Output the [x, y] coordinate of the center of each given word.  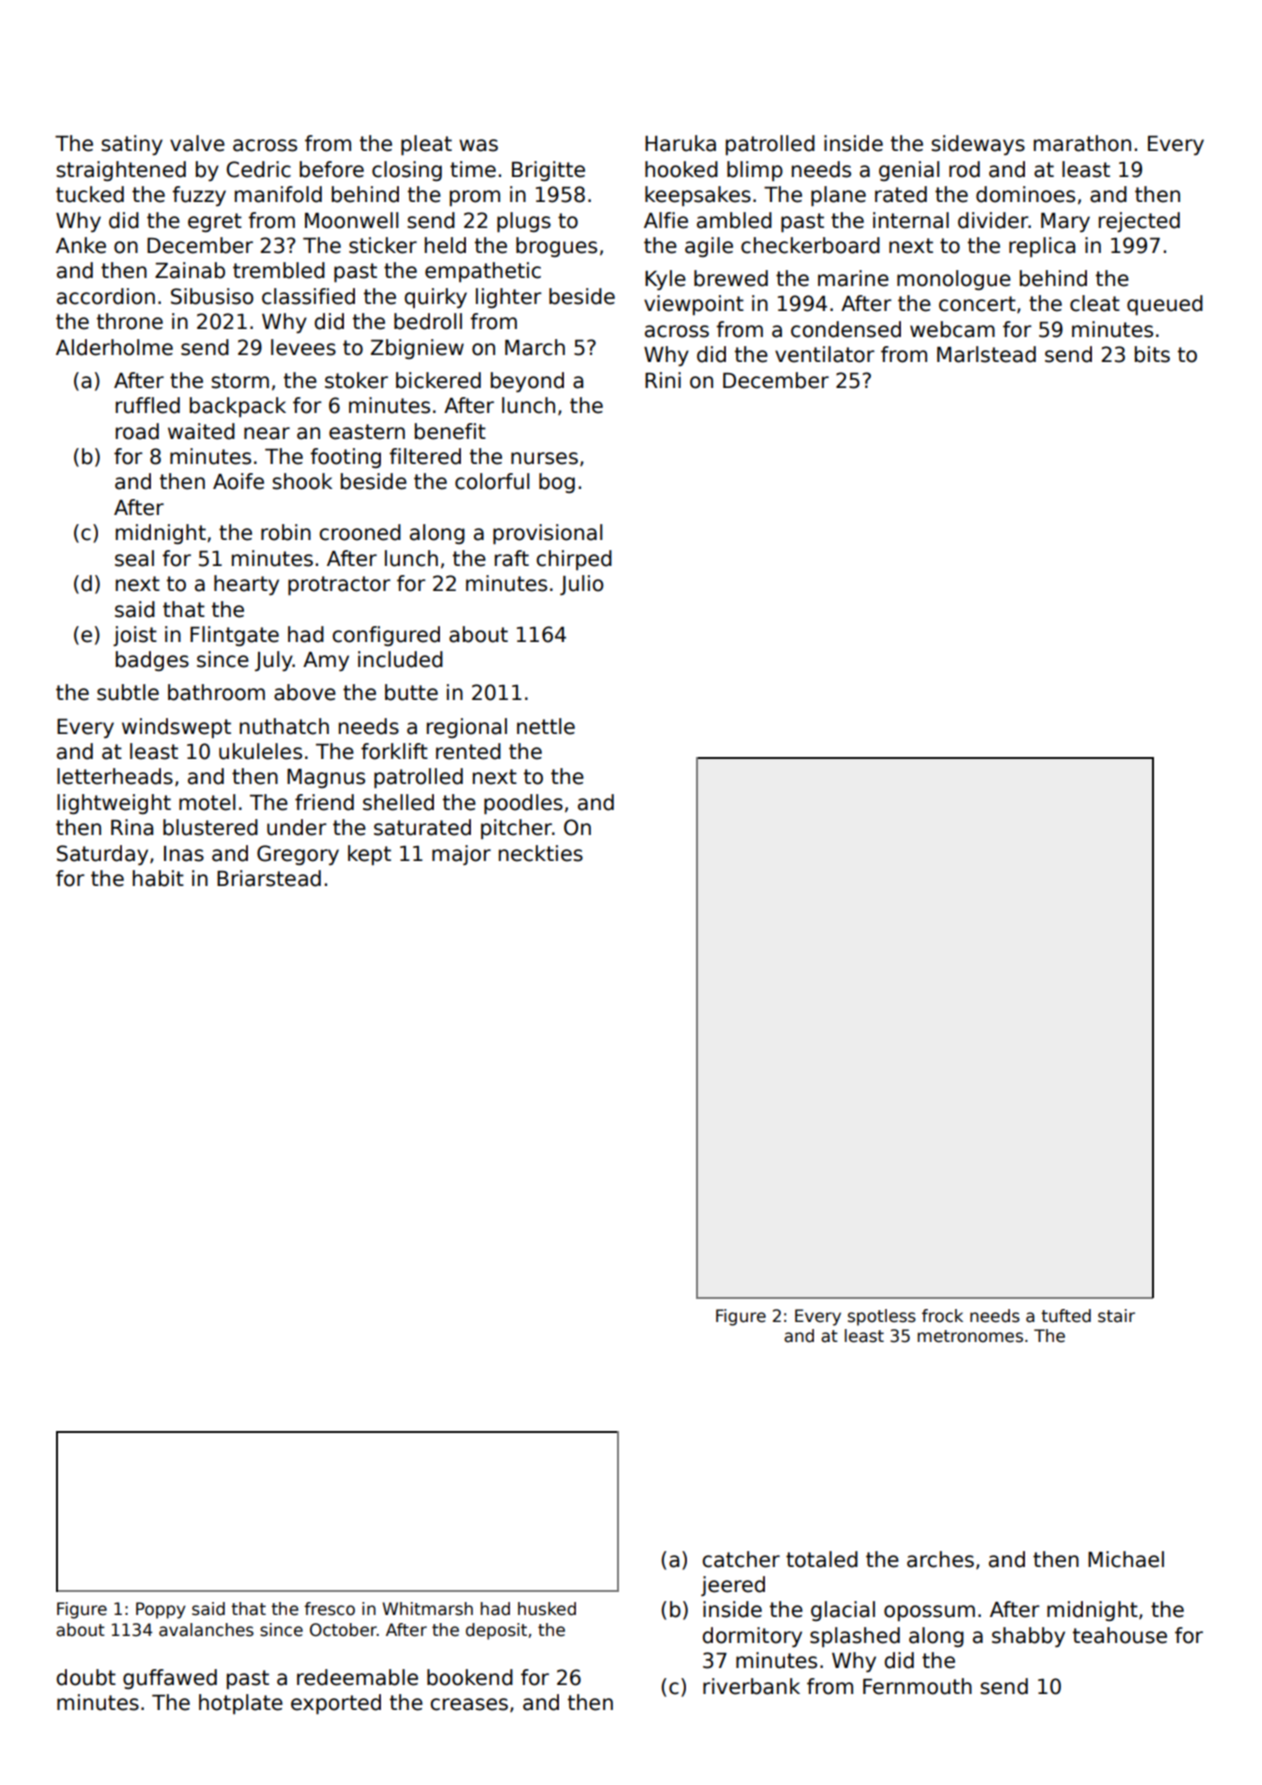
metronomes [970, 1336]
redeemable [357, 1677]
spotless [882, 1317]
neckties [541, 853]
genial [909, 171]
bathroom [216, 692]
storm [240, 381]
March [535, 347]
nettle [546, 726]
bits [1152, 354]
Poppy [161, 1610]
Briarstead [269, 878]
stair [1116, 1316]
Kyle [665, 280]
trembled [279, 270]
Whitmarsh [427, 1609]
